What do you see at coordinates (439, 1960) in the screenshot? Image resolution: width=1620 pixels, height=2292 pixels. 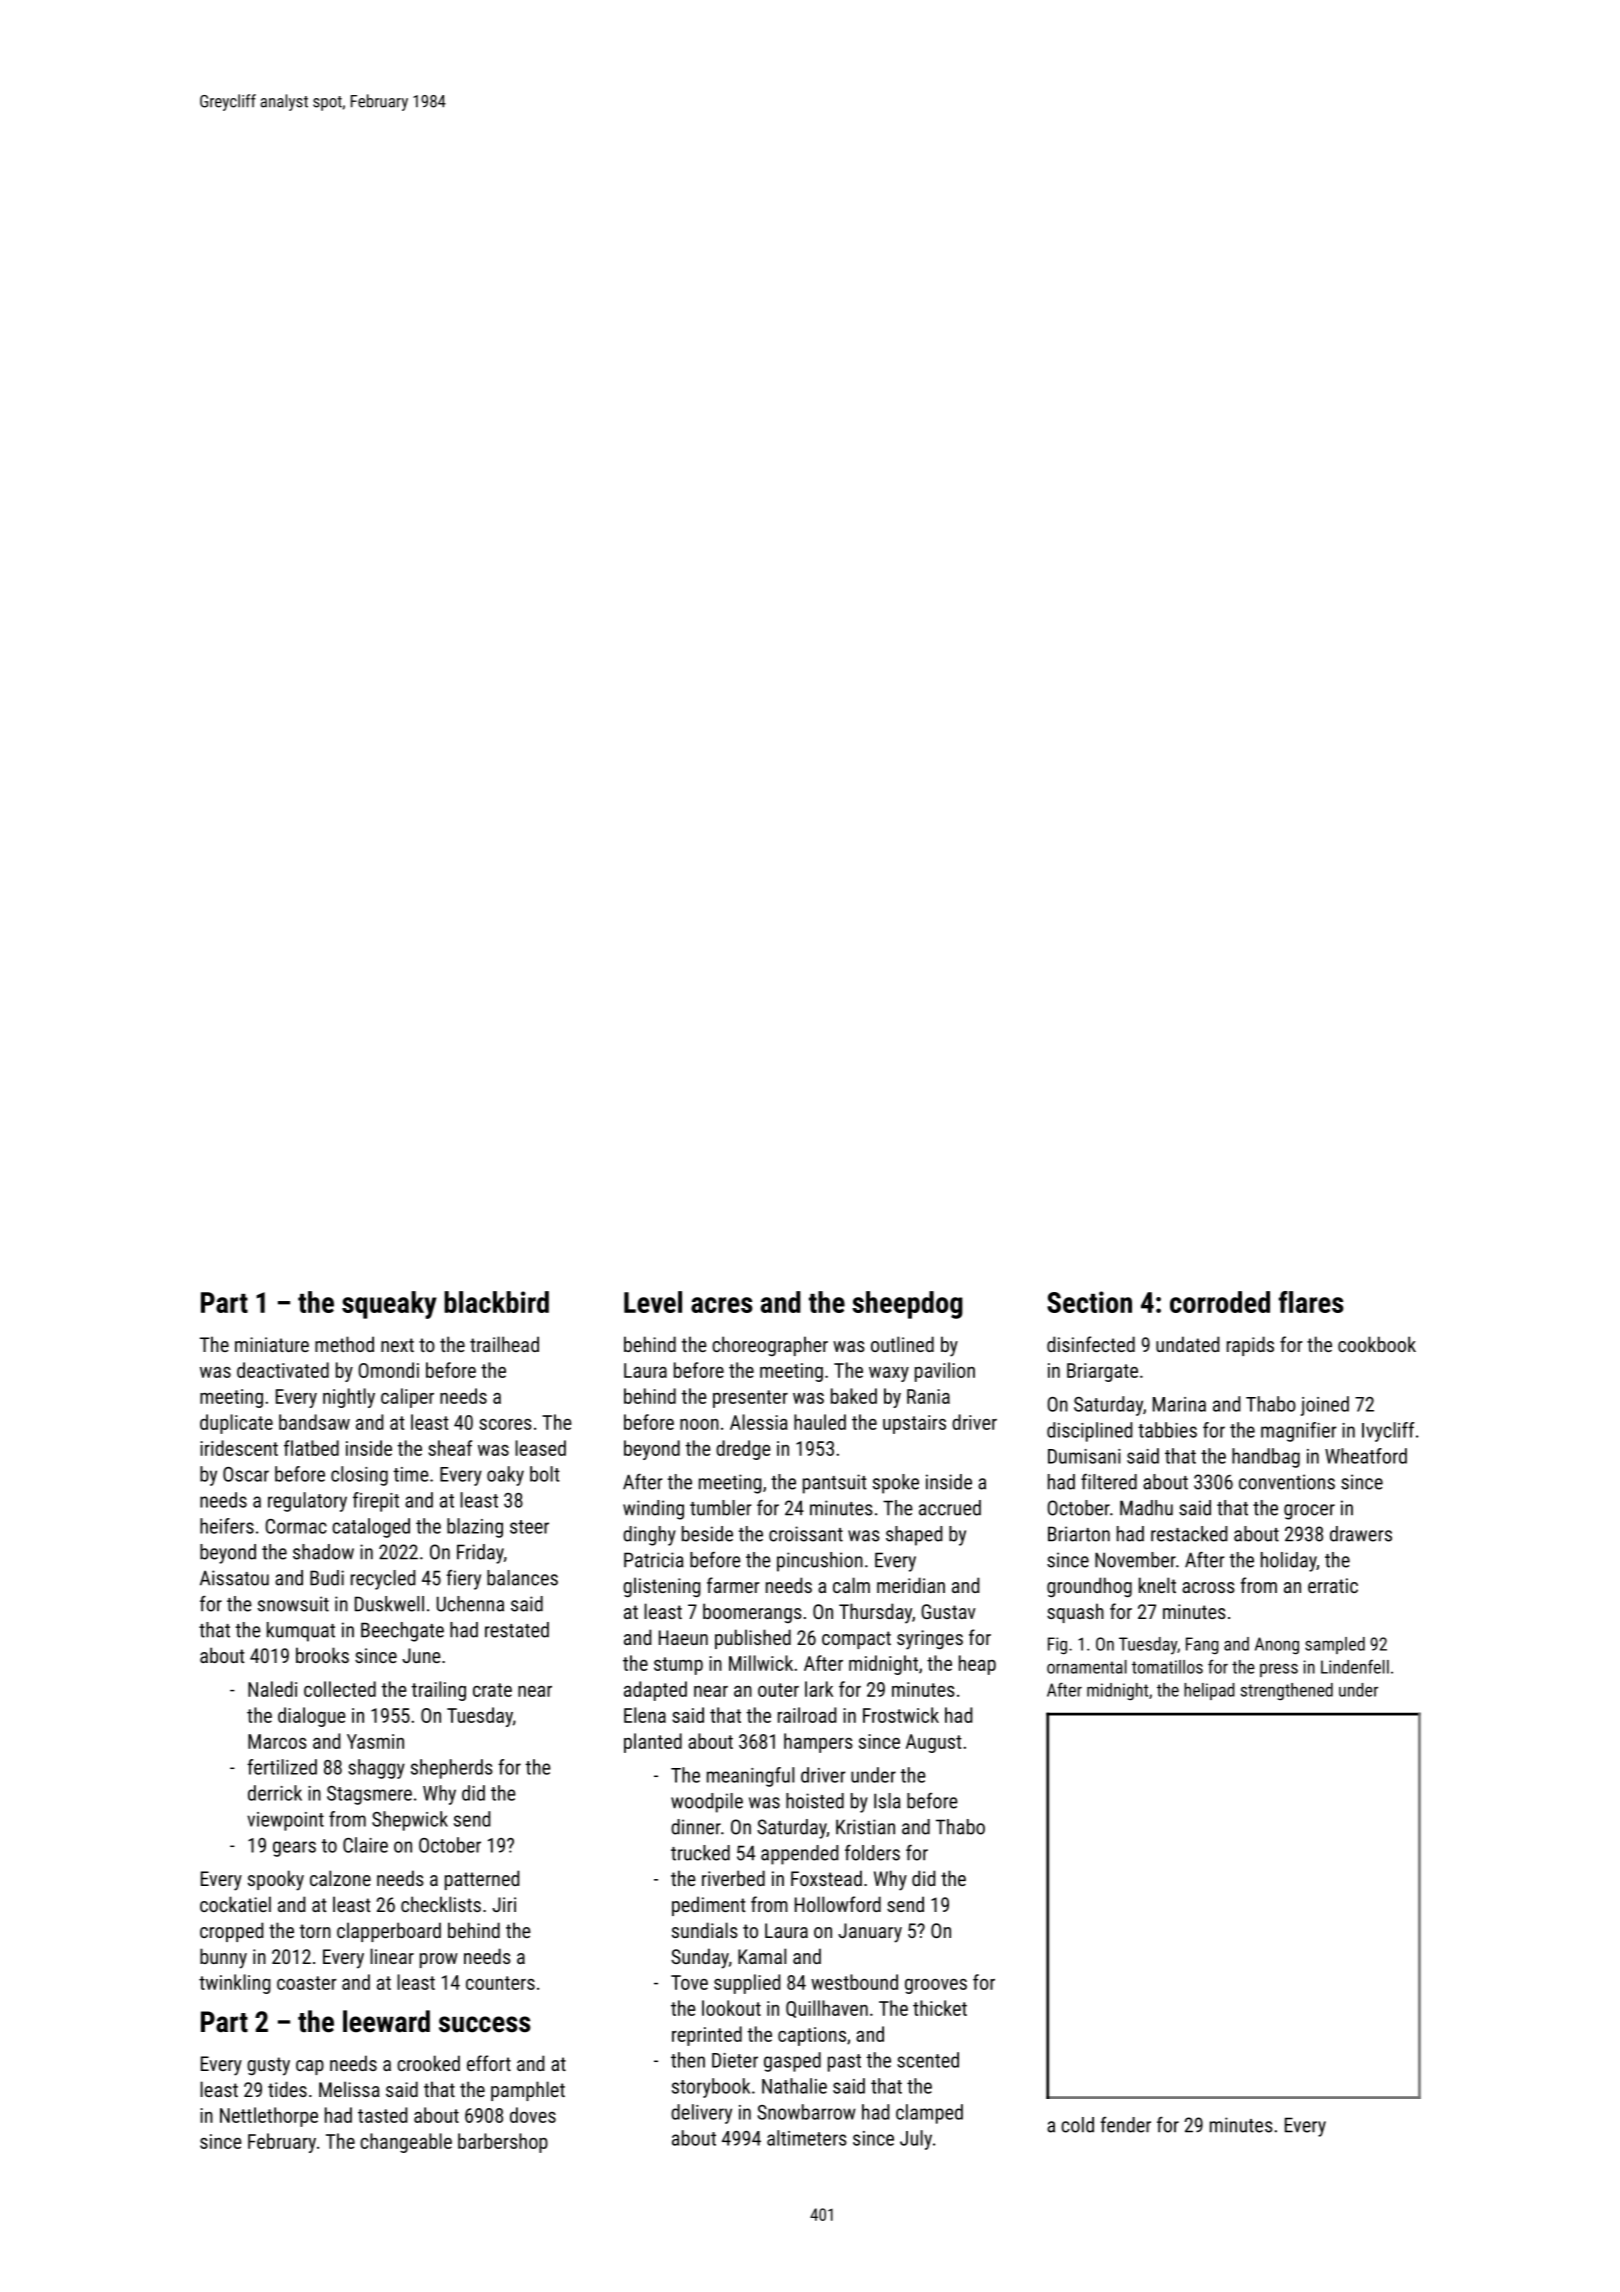 I see `prow` at bounding box center [439, 1960].
